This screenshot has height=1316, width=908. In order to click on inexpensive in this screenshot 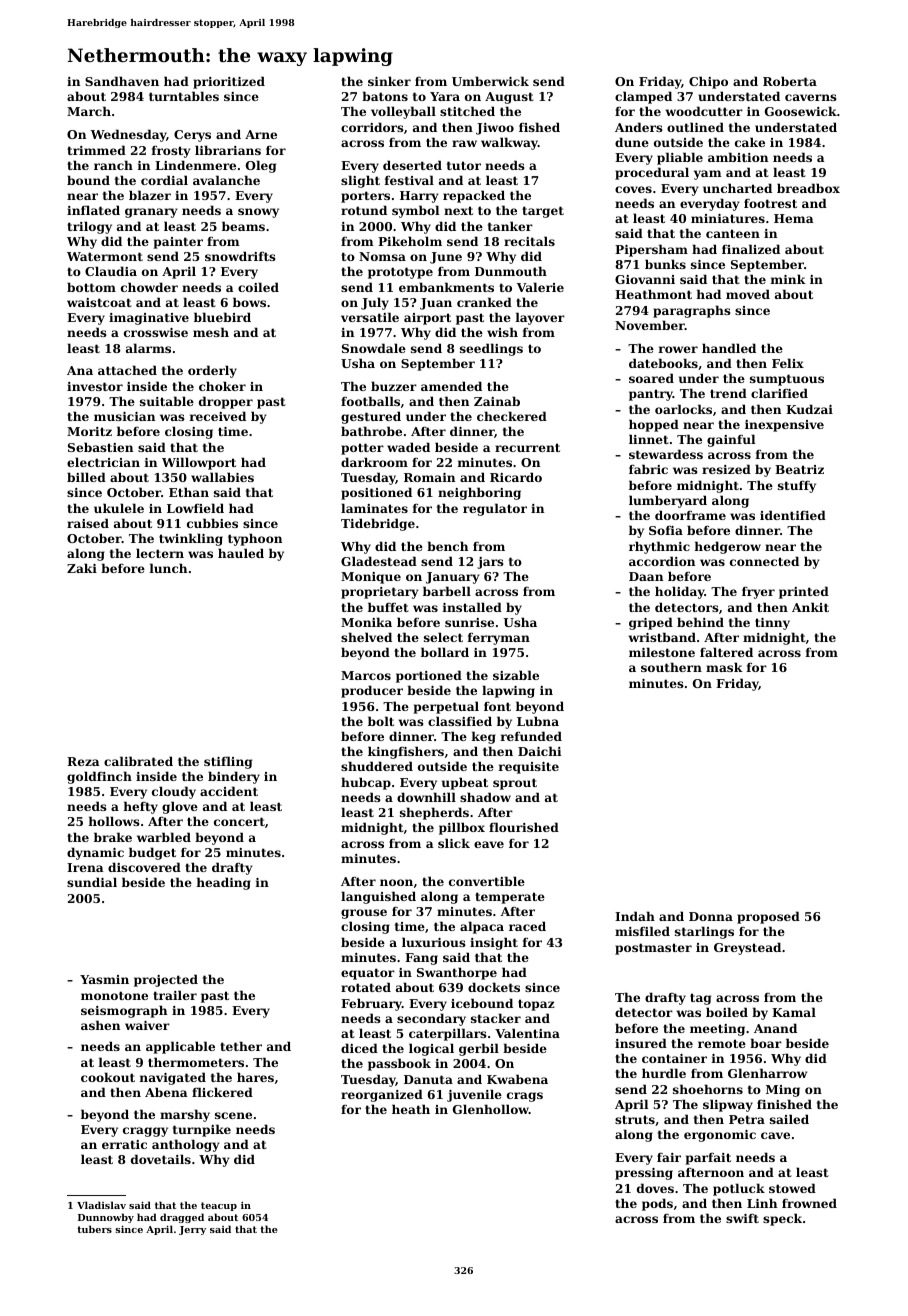, I will do `click(784, 426)`.
